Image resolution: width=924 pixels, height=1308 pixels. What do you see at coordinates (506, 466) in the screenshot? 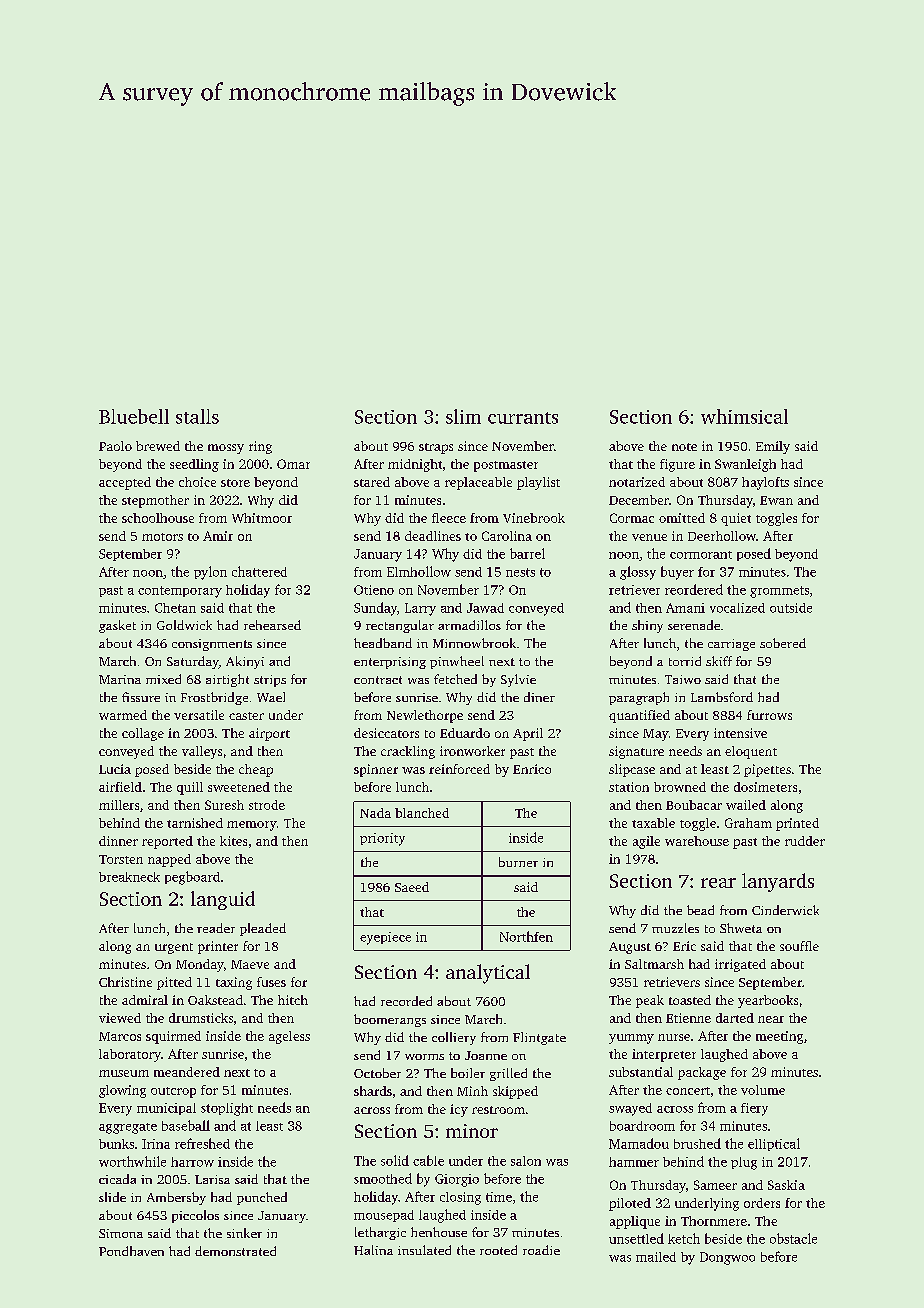
I see `postmaster` at bounding box center [506, 466].
